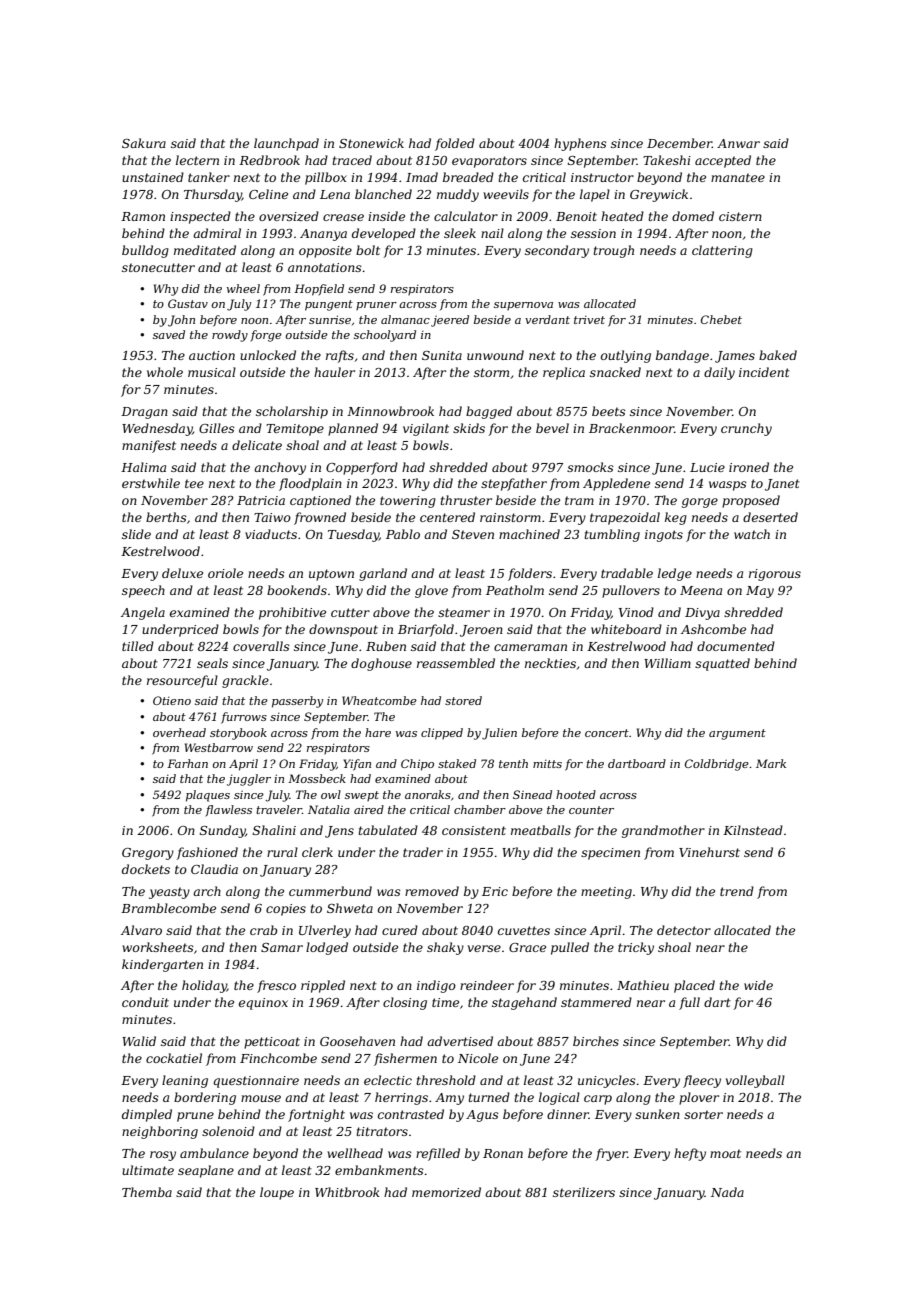 The width and height of the document is (924, 1308). I want to click on resourceful, so click(182, 681).
